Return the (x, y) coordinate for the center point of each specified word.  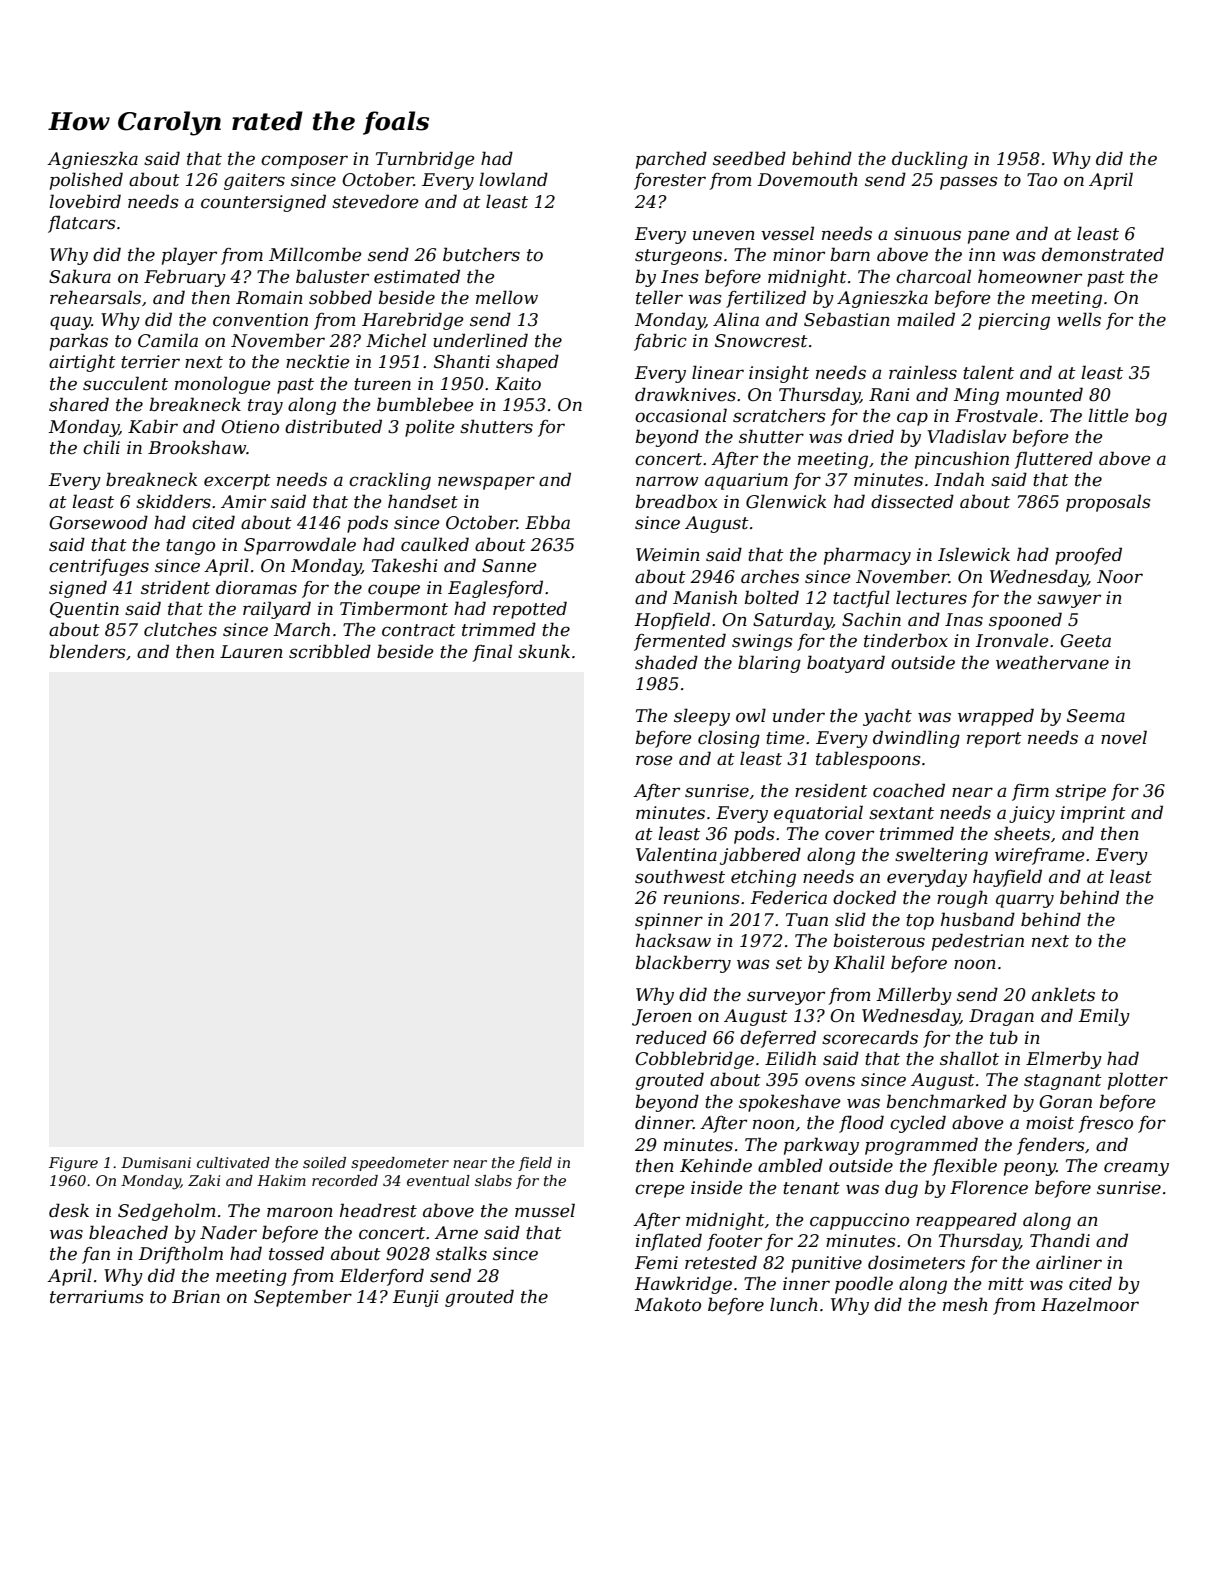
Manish (705, 597)
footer (734, 1242)
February (185, 278)
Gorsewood (98, 522)
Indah (959, 479)
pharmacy (867, 556)
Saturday (792, 621)
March (302, 629)
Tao (1042, 179)
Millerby (914, 996)
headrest (378, 1210)
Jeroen (662, 1017)
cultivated (233, 1162)
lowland (513, 179)
